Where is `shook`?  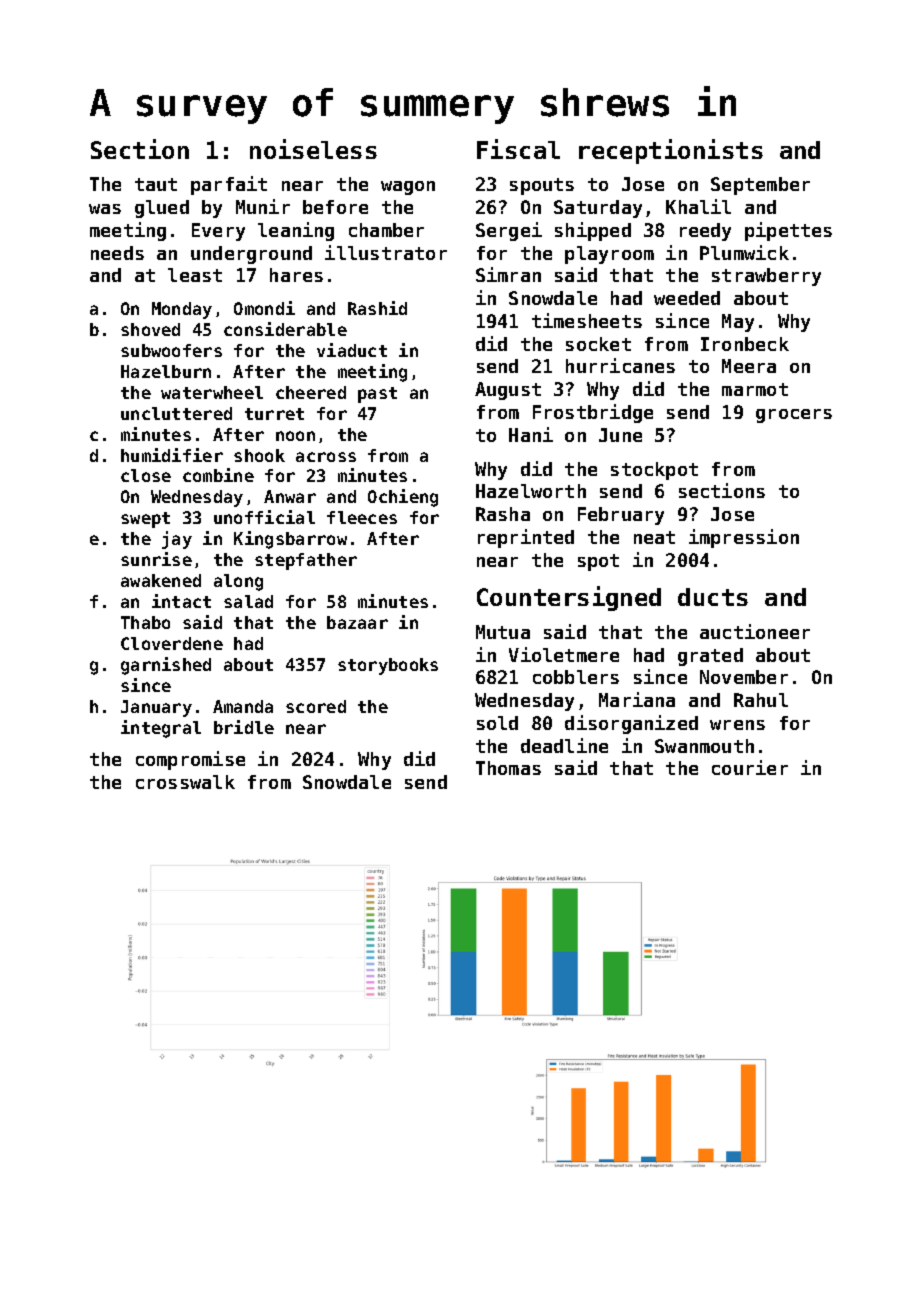
shook is located at coordinates (259, 455).
